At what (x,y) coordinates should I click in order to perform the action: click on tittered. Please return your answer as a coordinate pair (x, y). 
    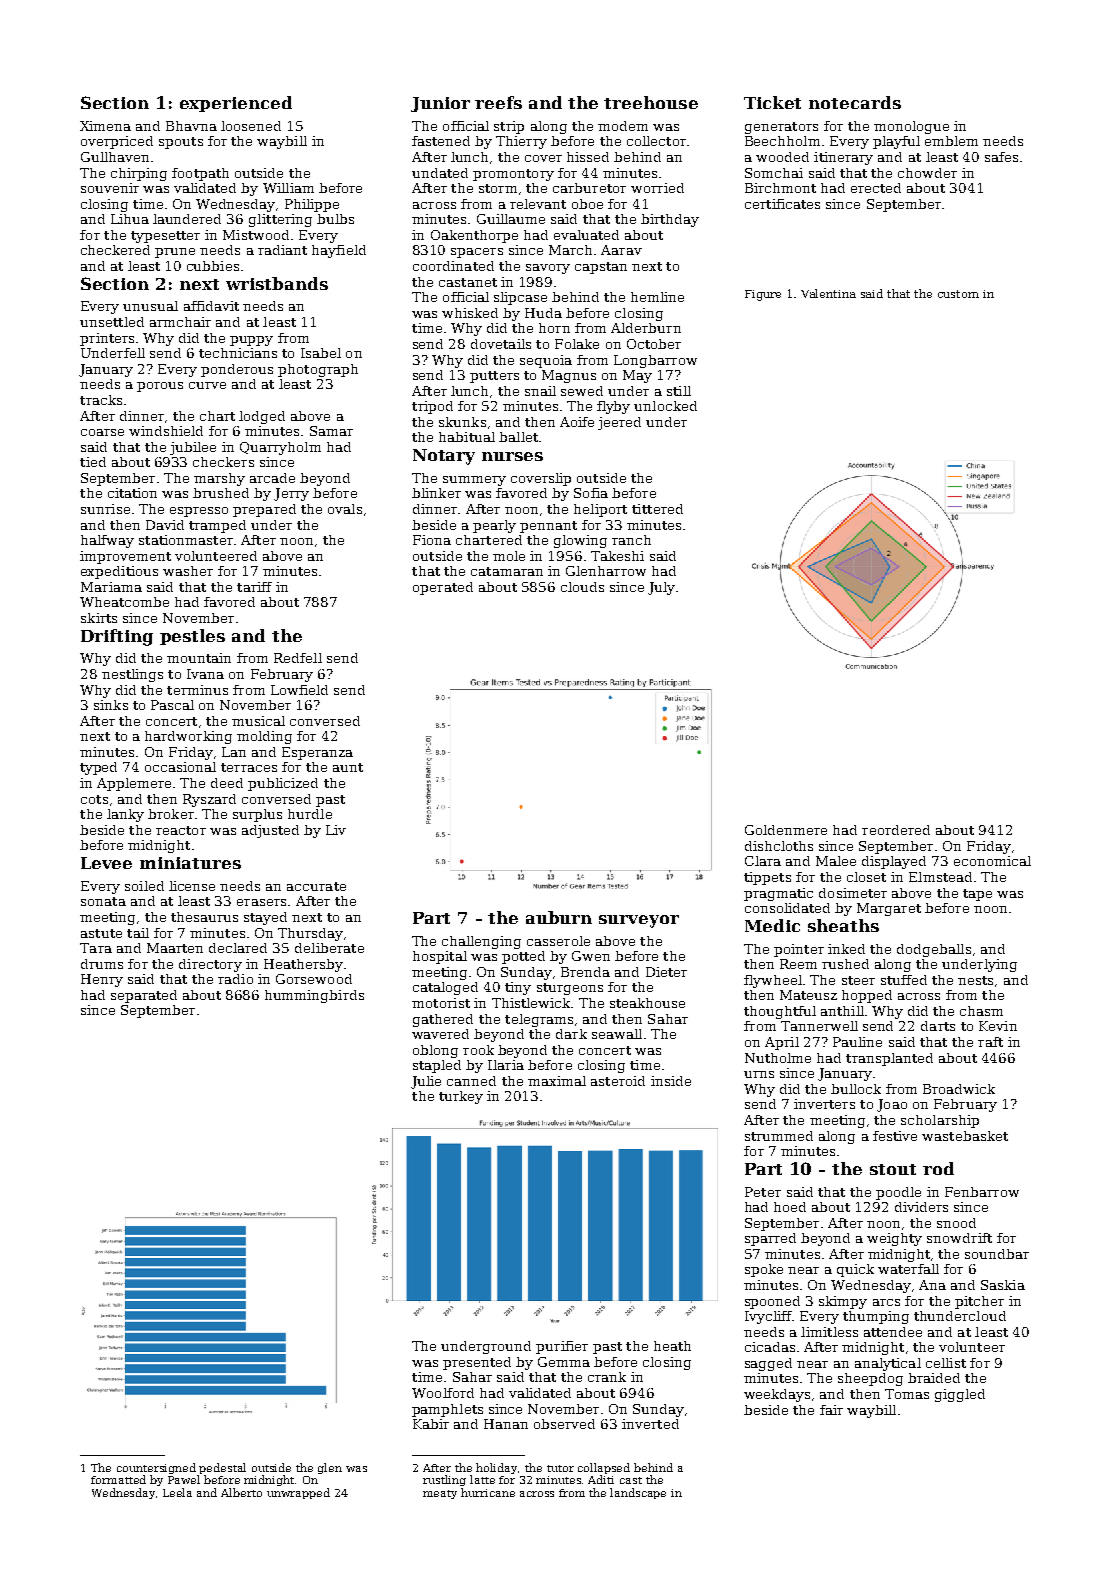
    Looking at the image, I should click on (657, 509).
